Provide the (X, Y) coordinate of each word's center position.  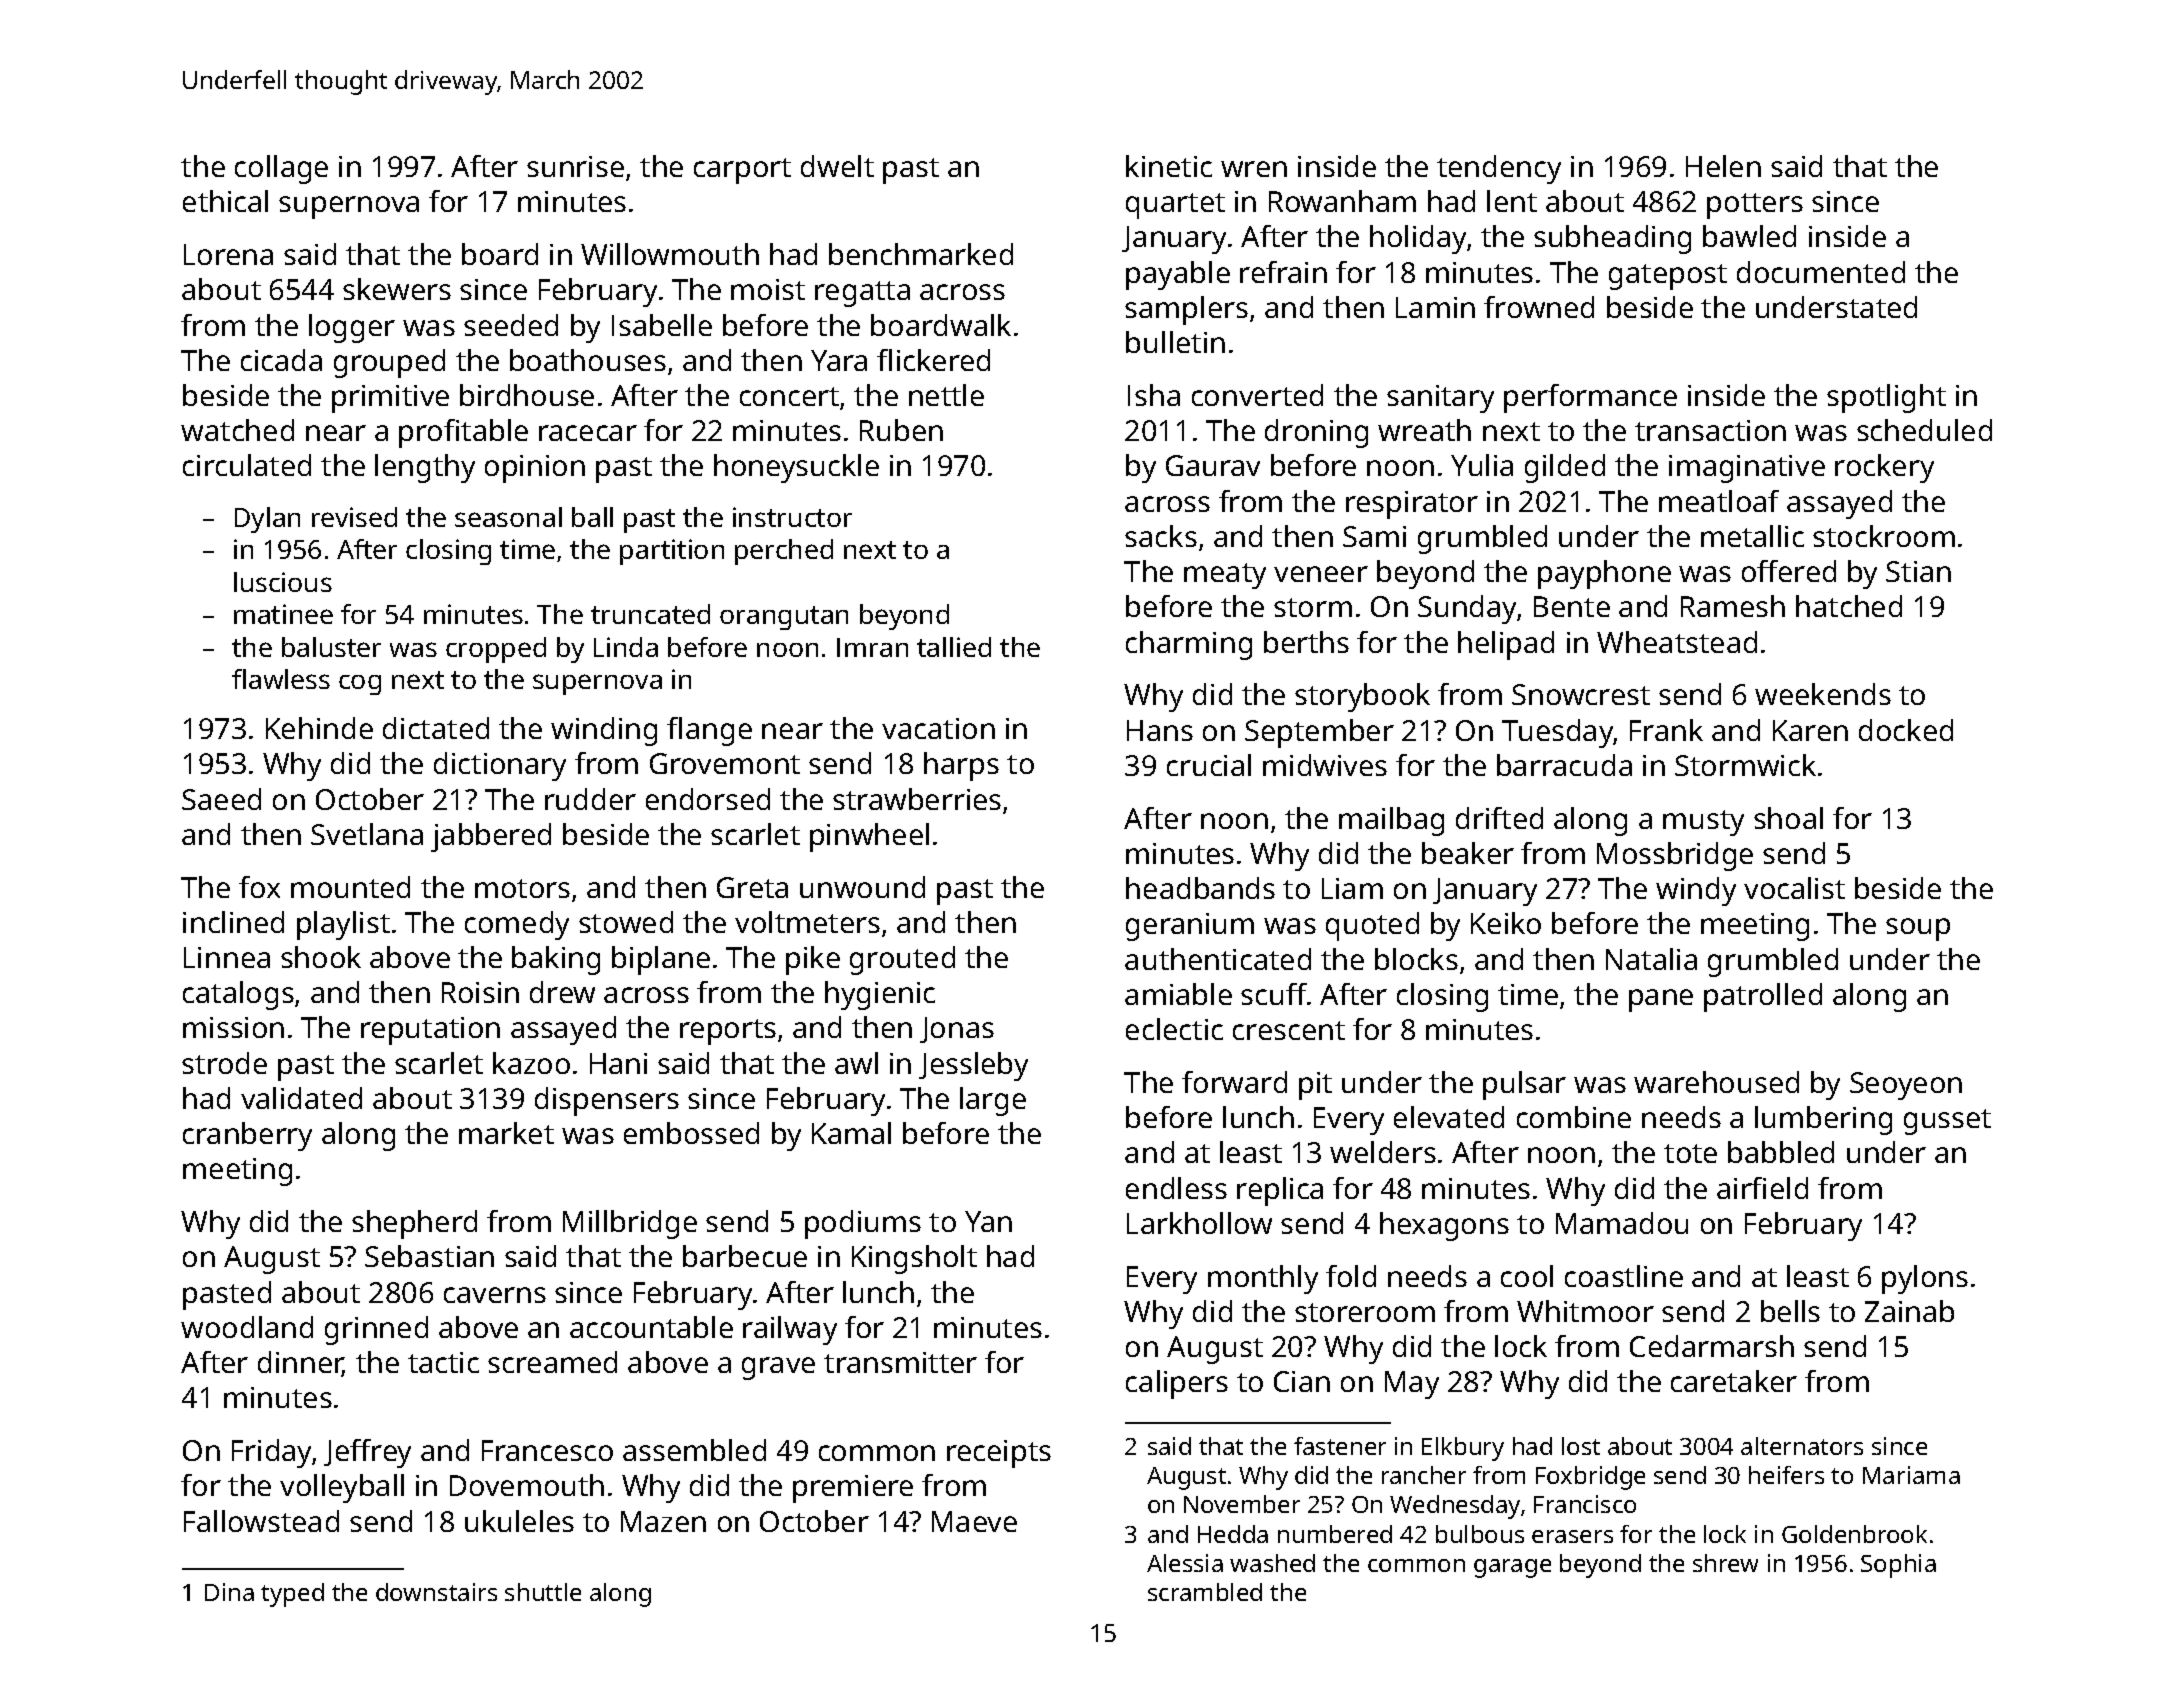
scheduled (1924, 430)
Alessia (1185, 1563)
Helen (1723, 166)
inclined (233, 922)
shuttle (543, 1592)
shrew (1725, 1563)
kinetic (1169, 166)
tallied (954, 647)
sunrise (575, 166)
